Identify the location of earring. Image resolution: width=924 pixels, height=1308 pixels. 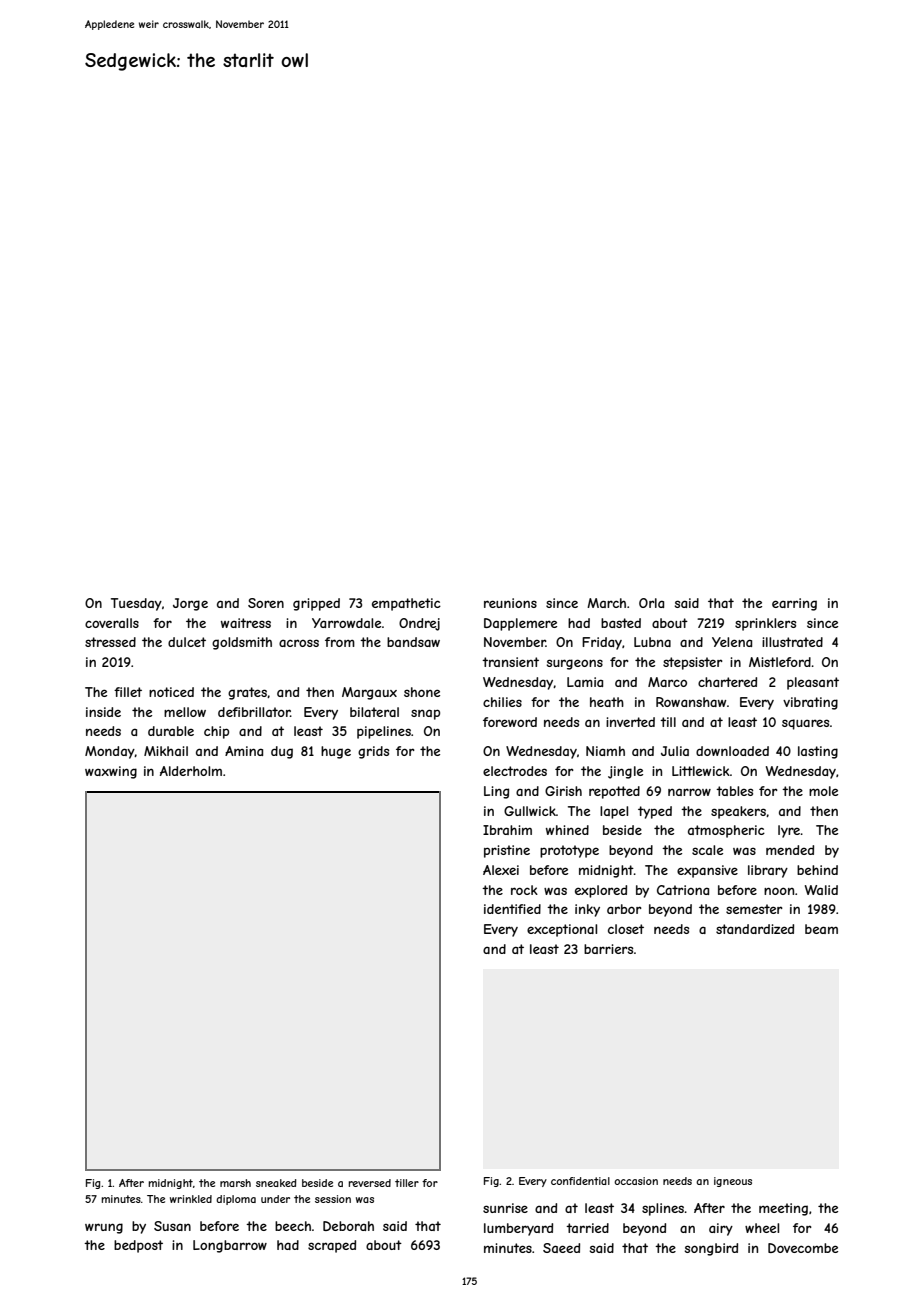
(794, 604).
